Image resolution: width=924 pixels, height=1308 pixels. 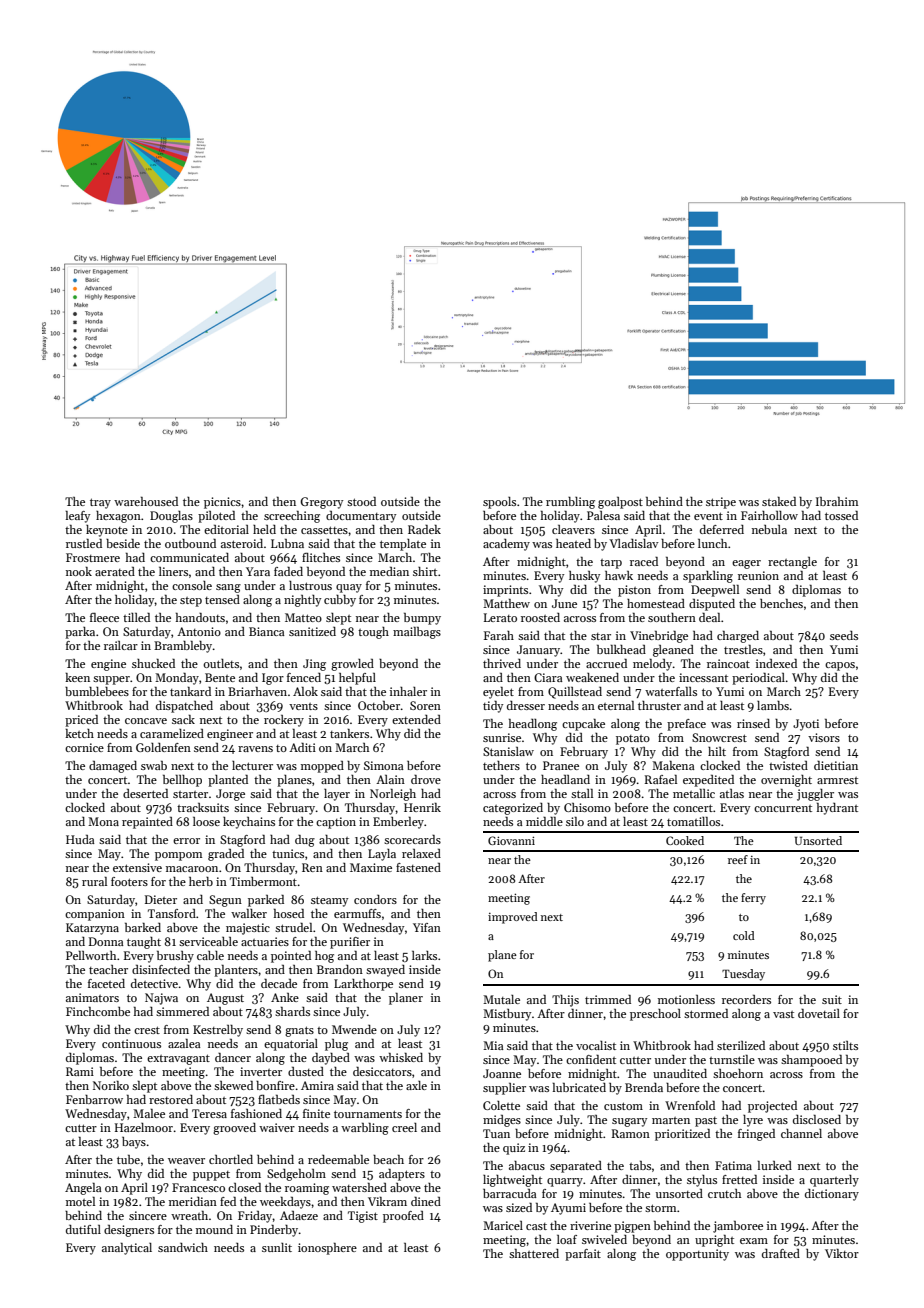 I want to click on Huda, so click(x=80, y=839).
